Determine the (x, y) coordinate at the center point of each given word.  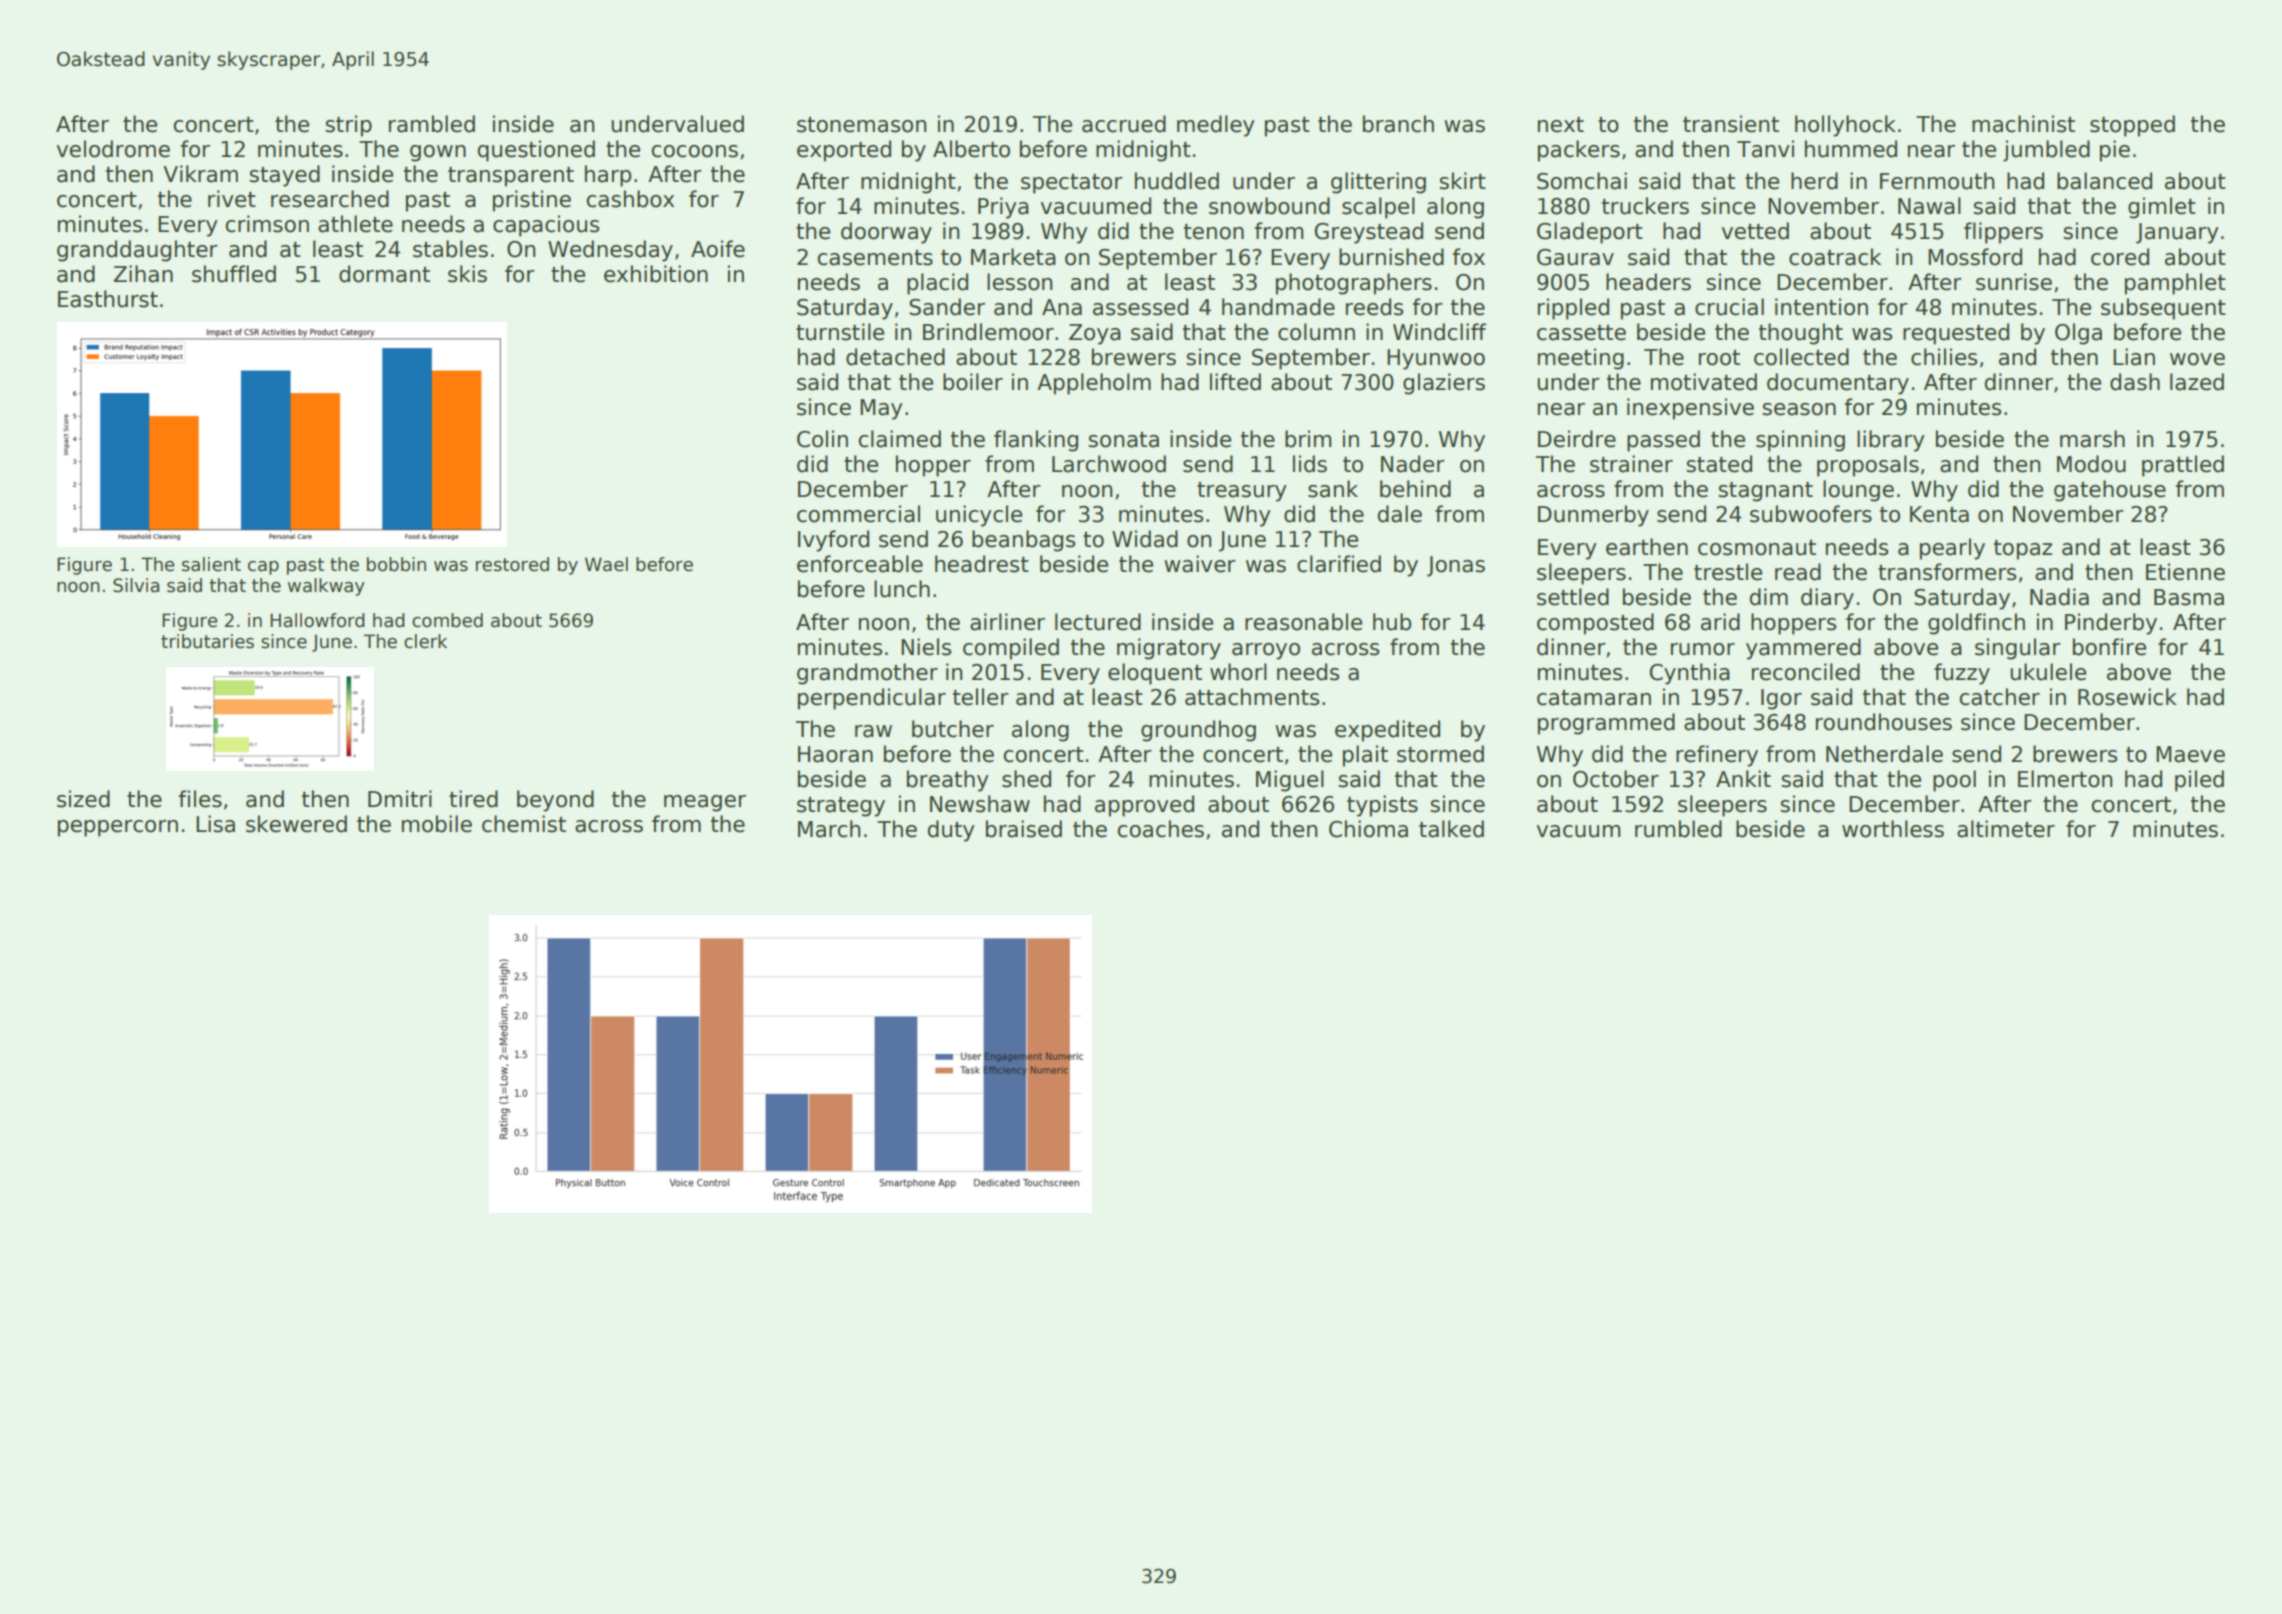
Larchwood (1109, 464)
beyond (555, 801)
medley (1216, 126)
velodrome (113, 149)
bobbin (396, 564)
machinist (2023, 124)
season (1799, 409)
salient (211, 564)
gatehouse (2110, 491)
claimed (900, 439)
